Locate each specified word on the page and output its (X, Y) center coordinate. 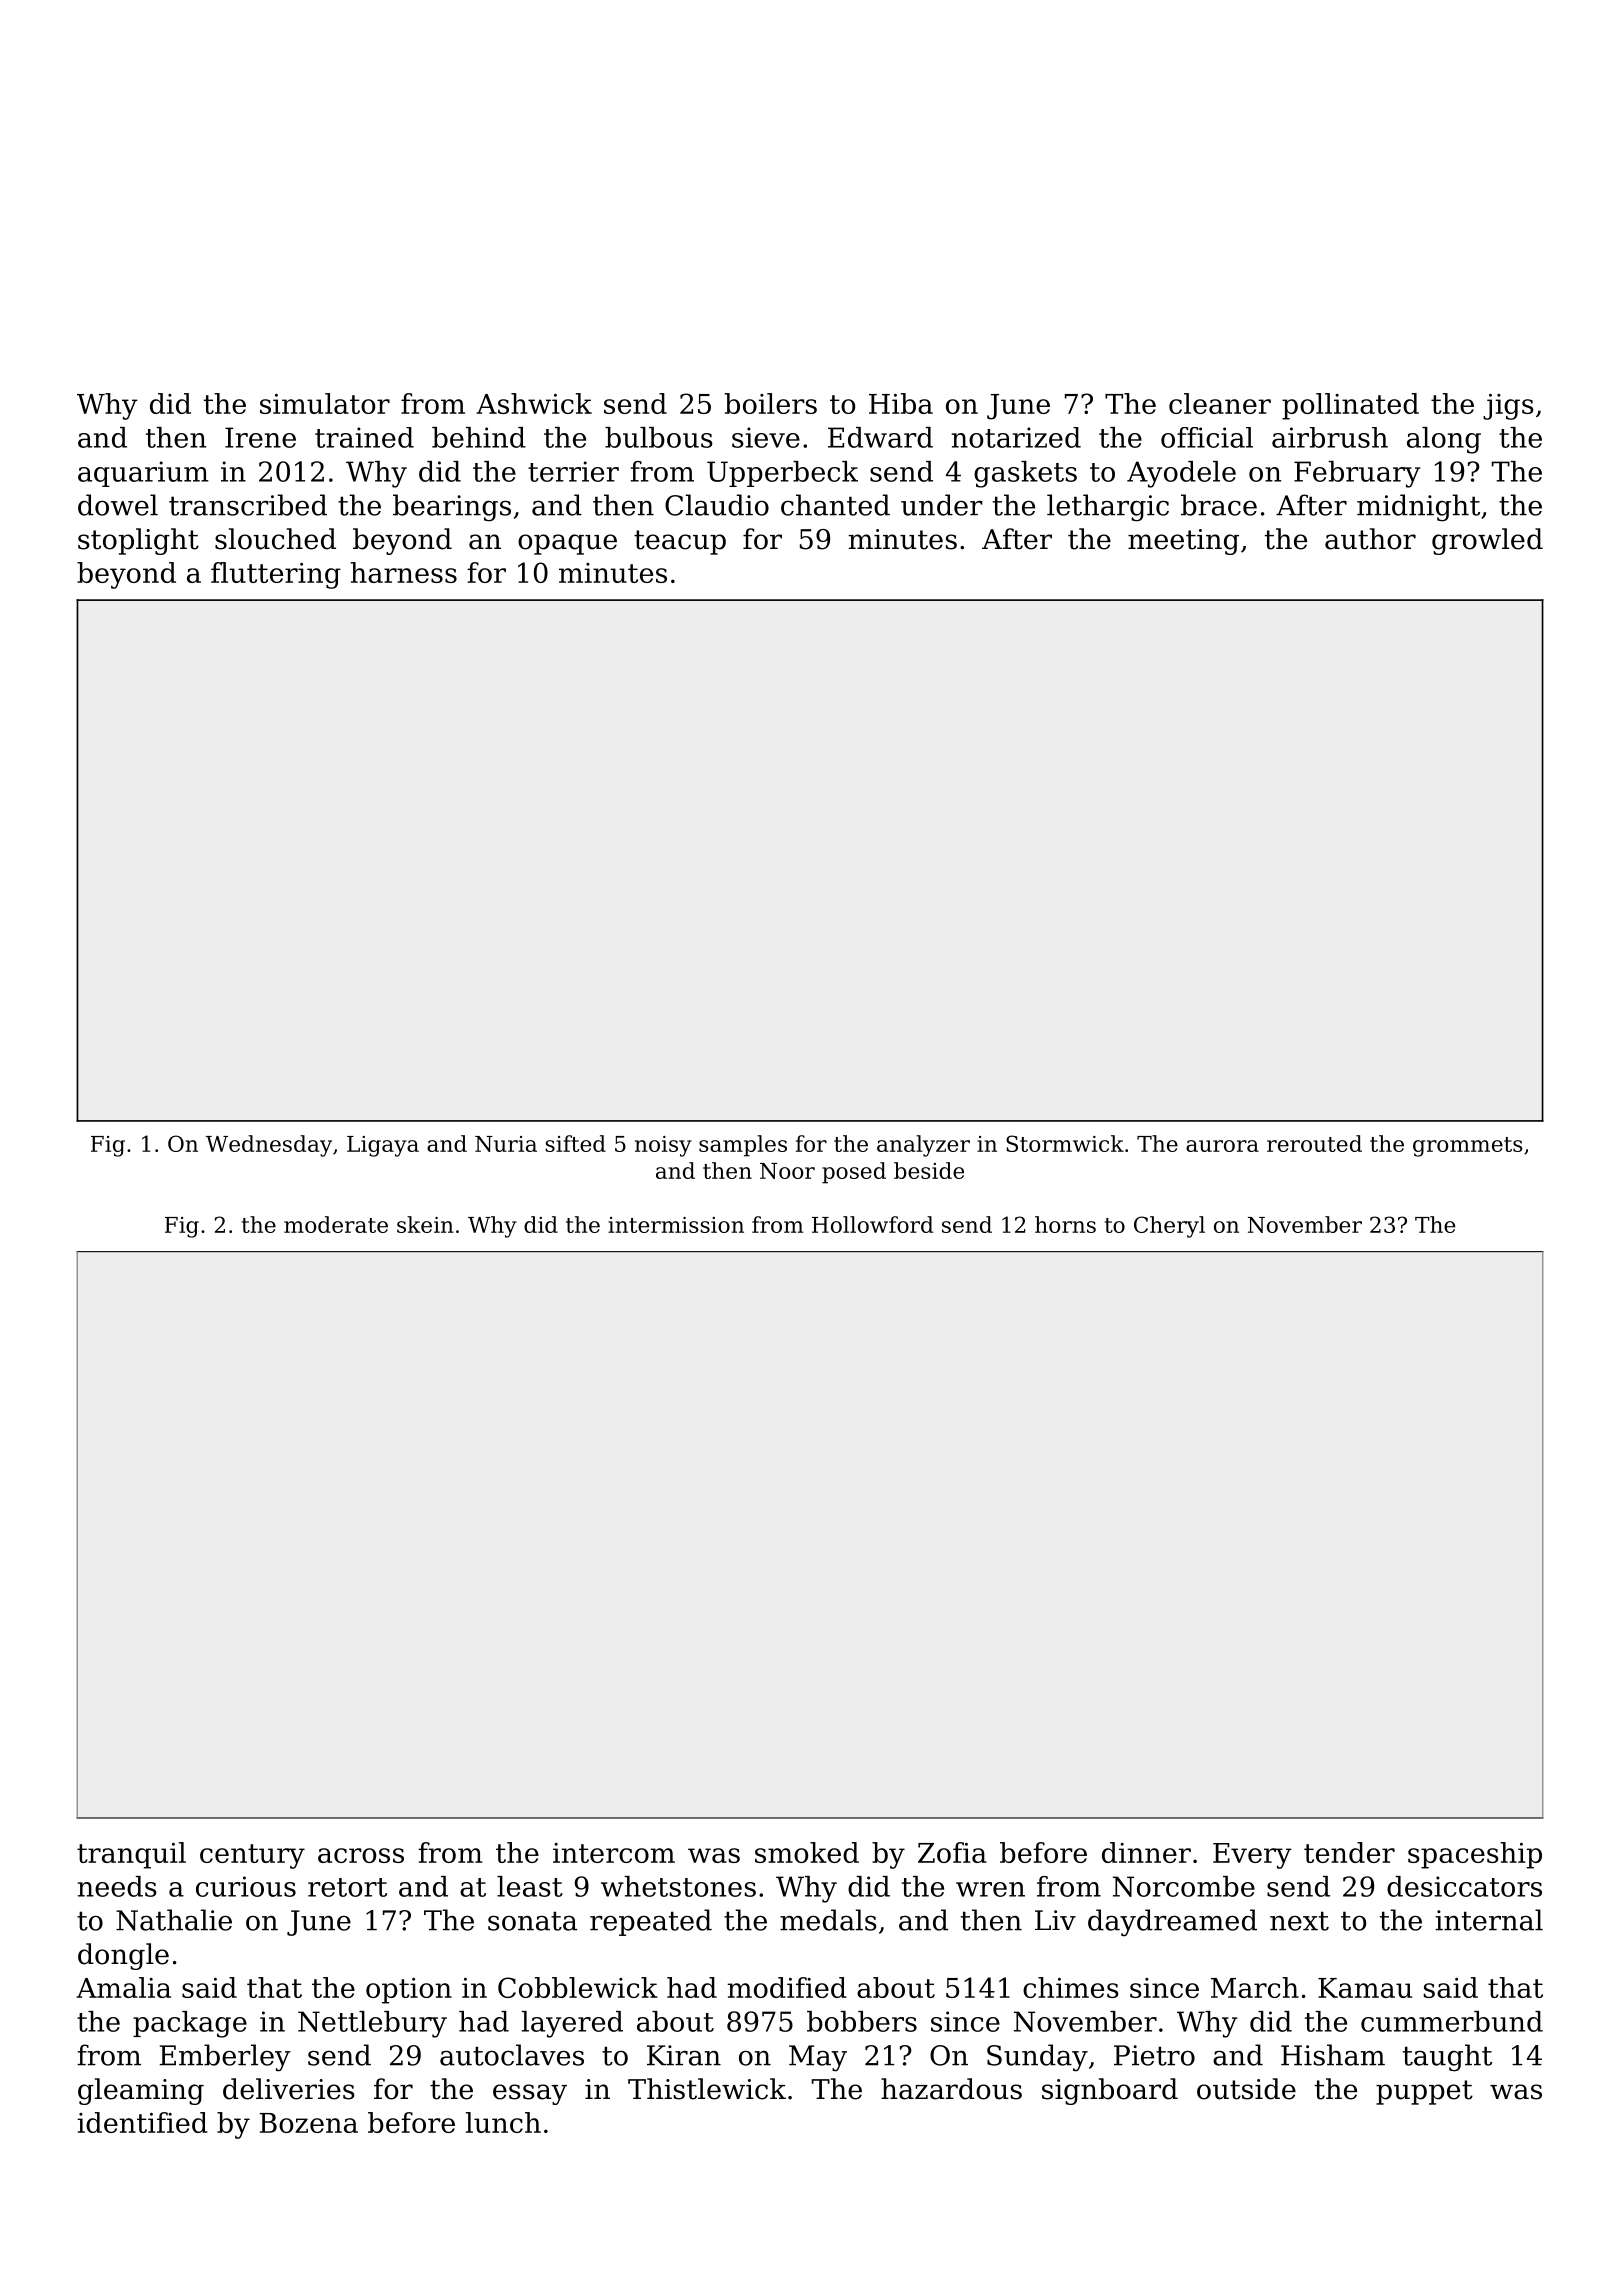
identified (142, 2122)
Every (1252, 1856)
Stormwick (1065, 1143)
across (361, 1855)
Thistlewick (707, 2089)
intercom (614, 1853)
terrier (573, 471)
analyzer (923, 1146)
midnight (1418, 508)
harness (404, 572)
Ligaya (383, 1146)
